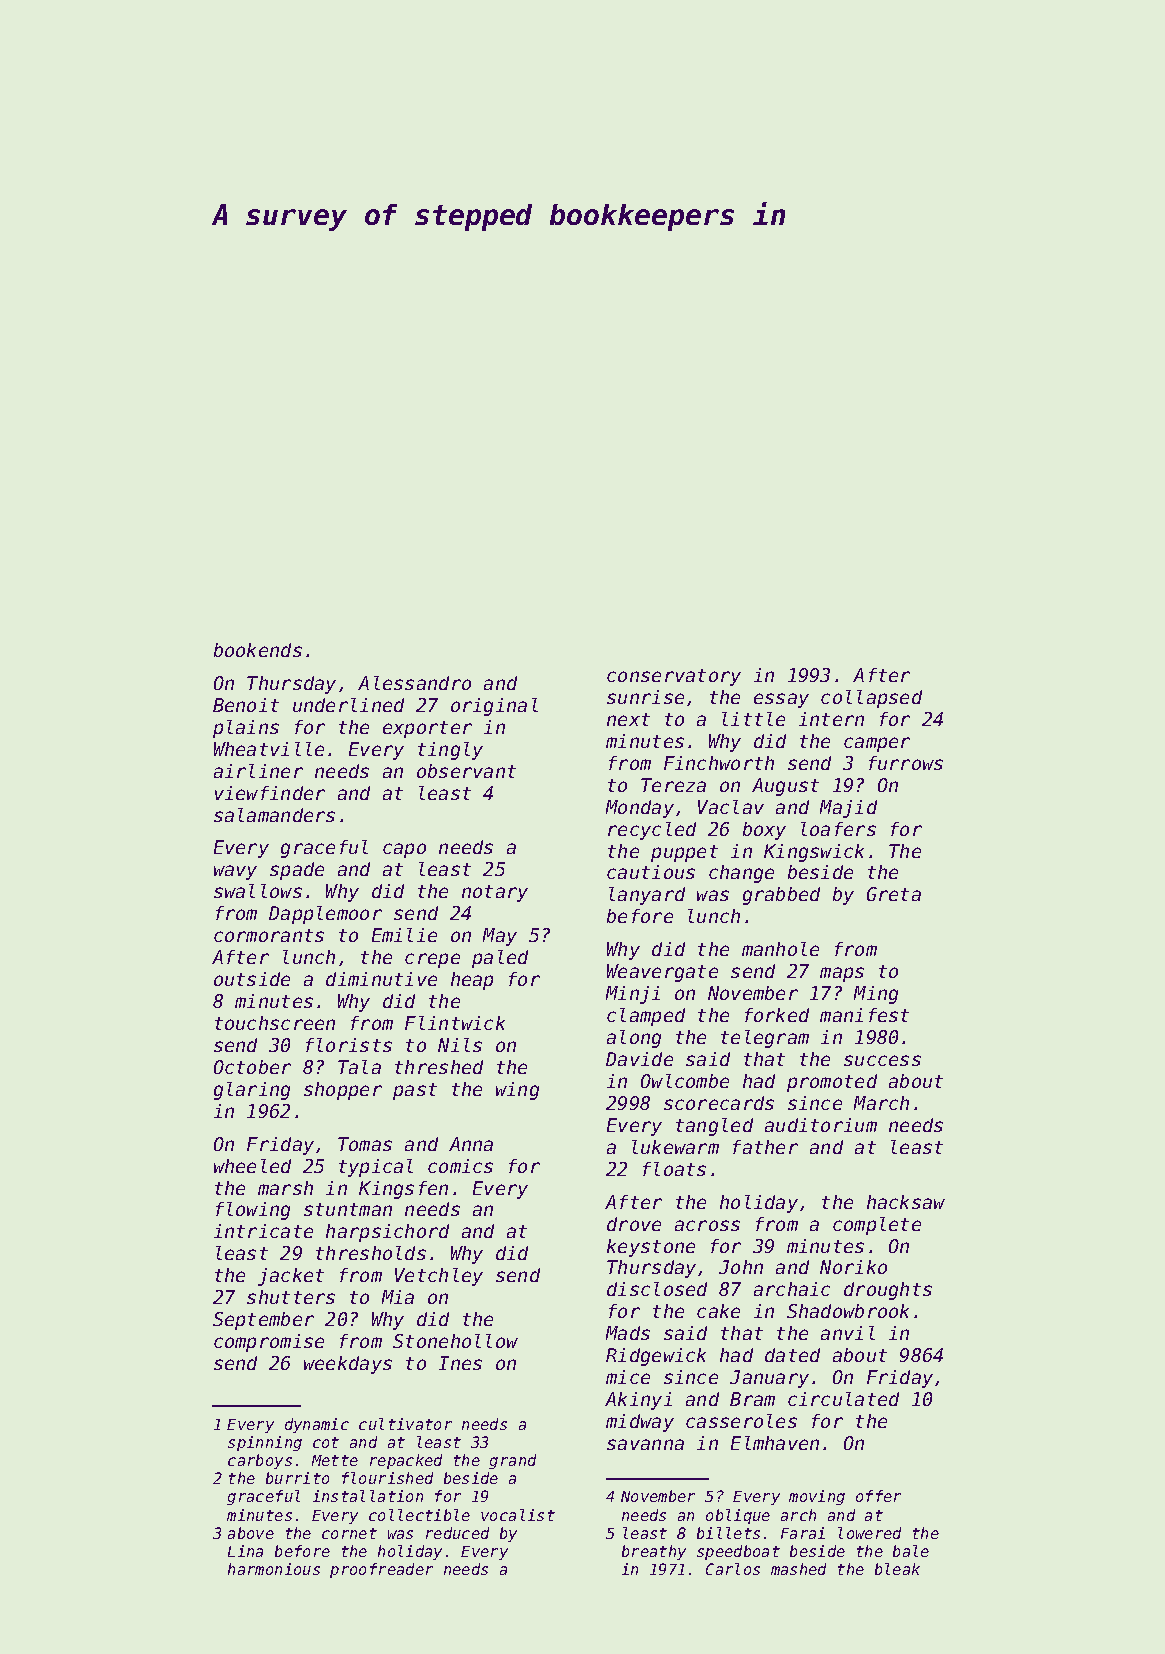 This image has width=1165, height=1654. I want to click on bookends, so click(258, 650).
